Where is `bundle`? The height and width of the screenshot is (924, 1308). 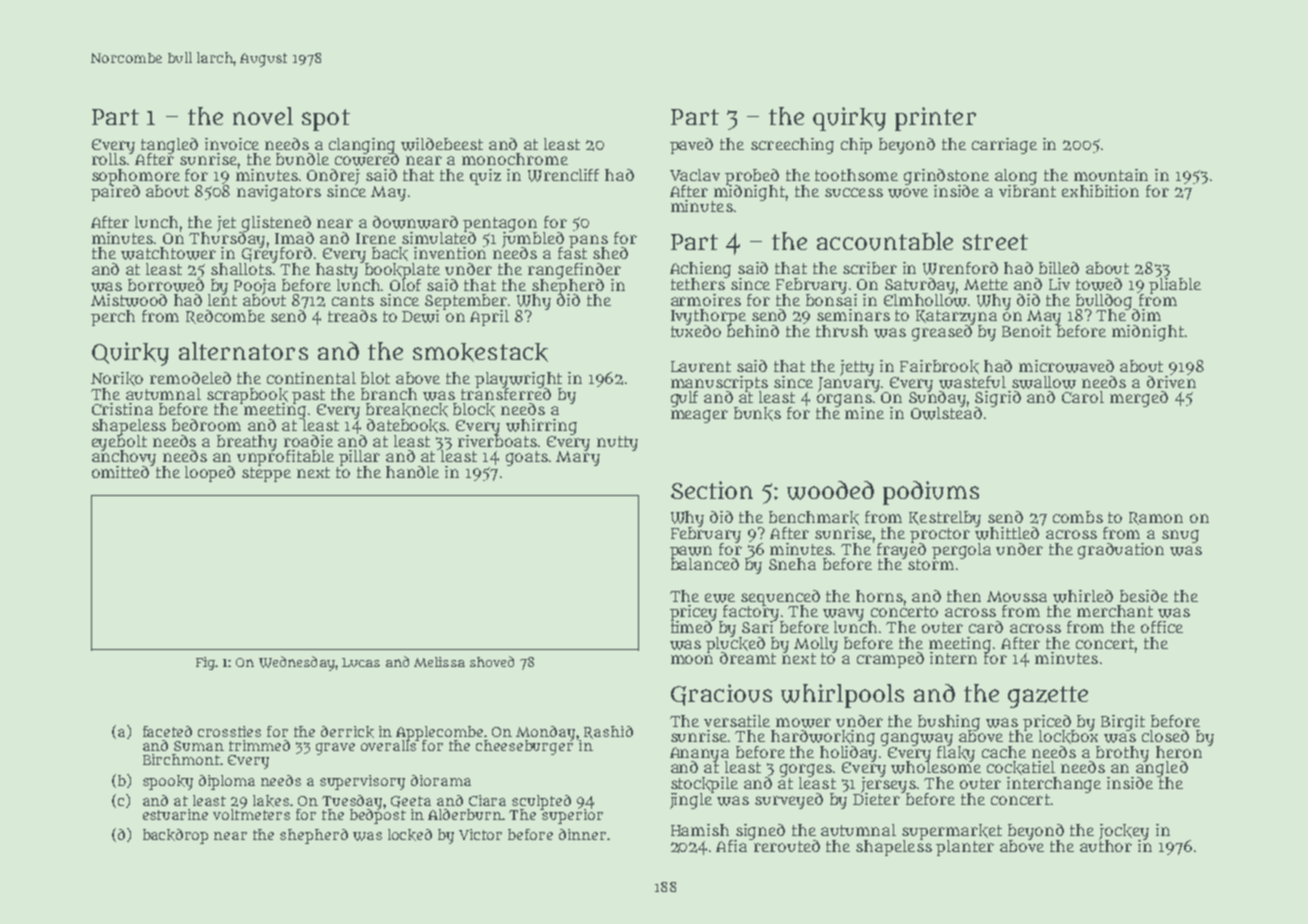 bundle is located at coordinates (302, 159).
